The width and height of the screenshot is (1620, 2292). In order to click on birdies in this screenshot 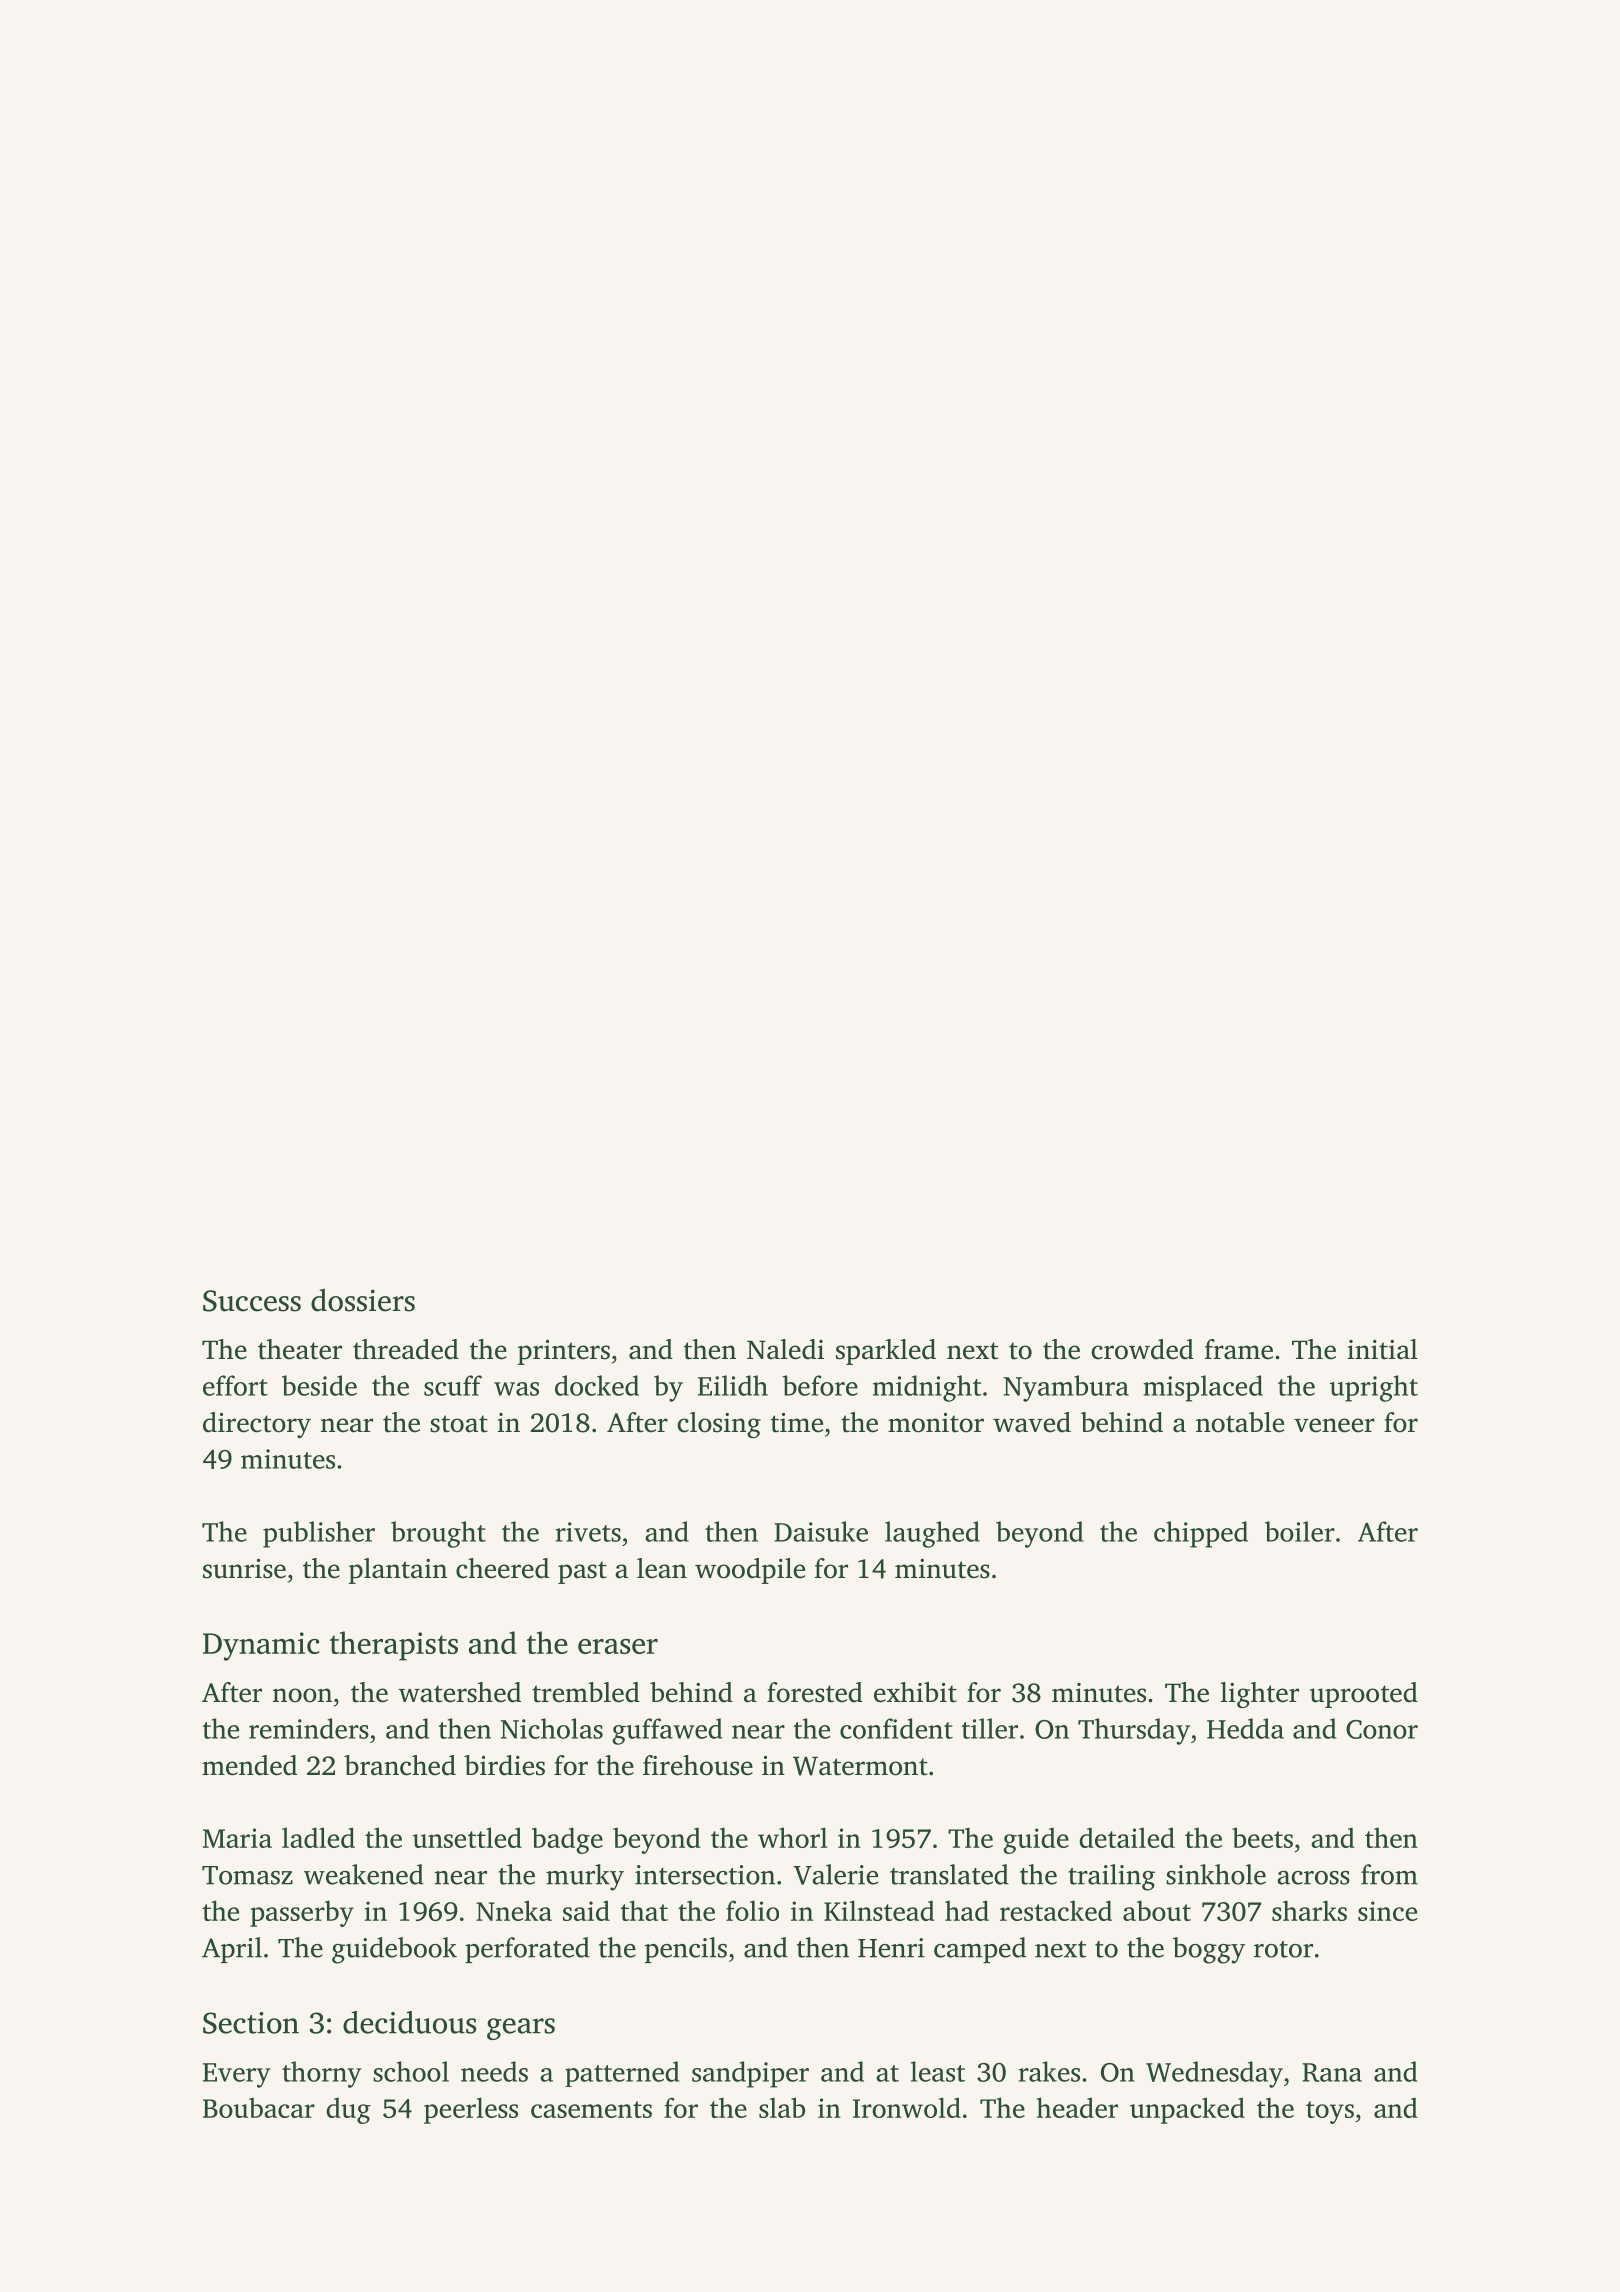, I will do `click(504, 1765)`.
